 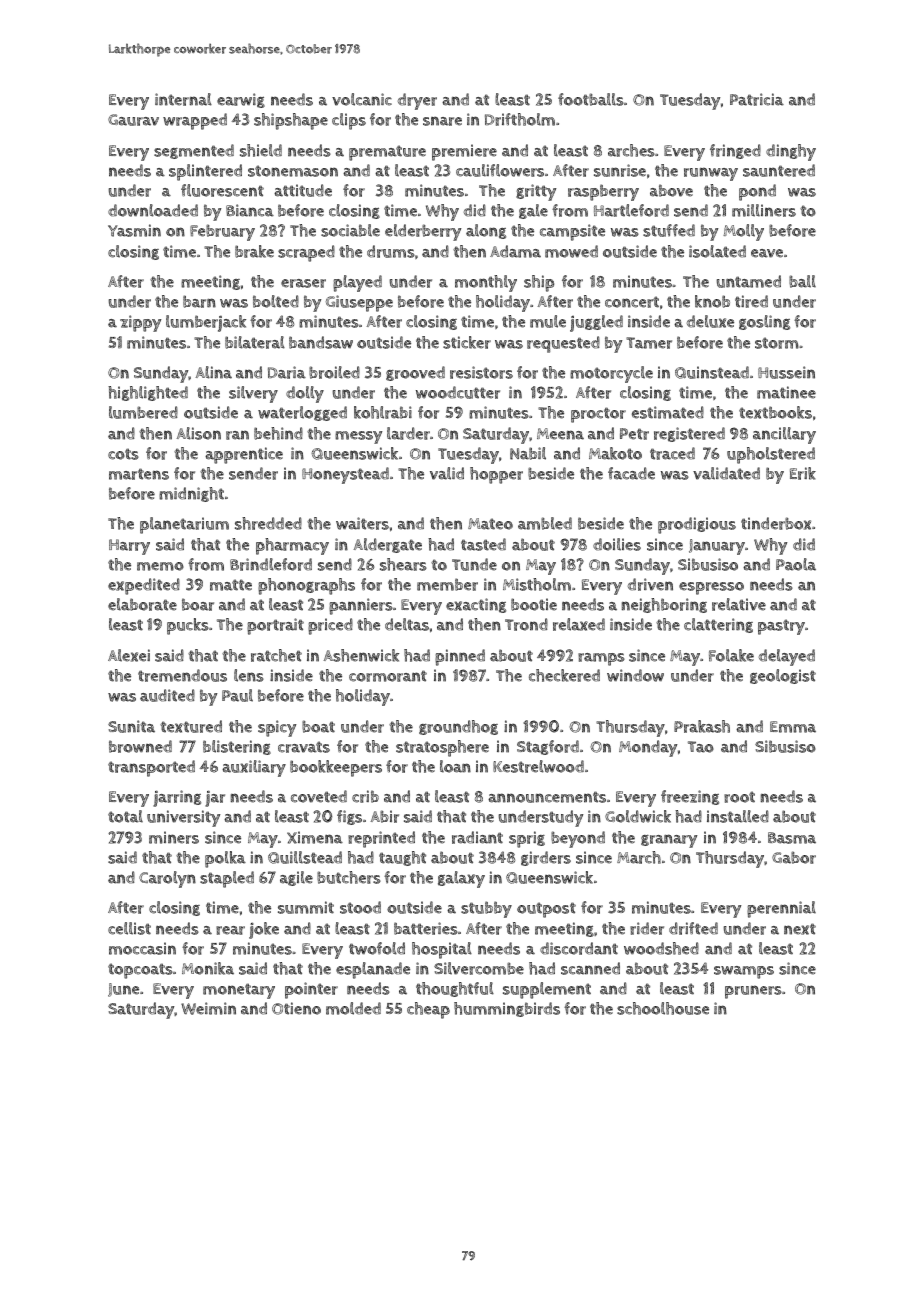 What do you see at coordinates (184, 525) in the page?
I see `planetarium` at bounding box center [184, 525].
